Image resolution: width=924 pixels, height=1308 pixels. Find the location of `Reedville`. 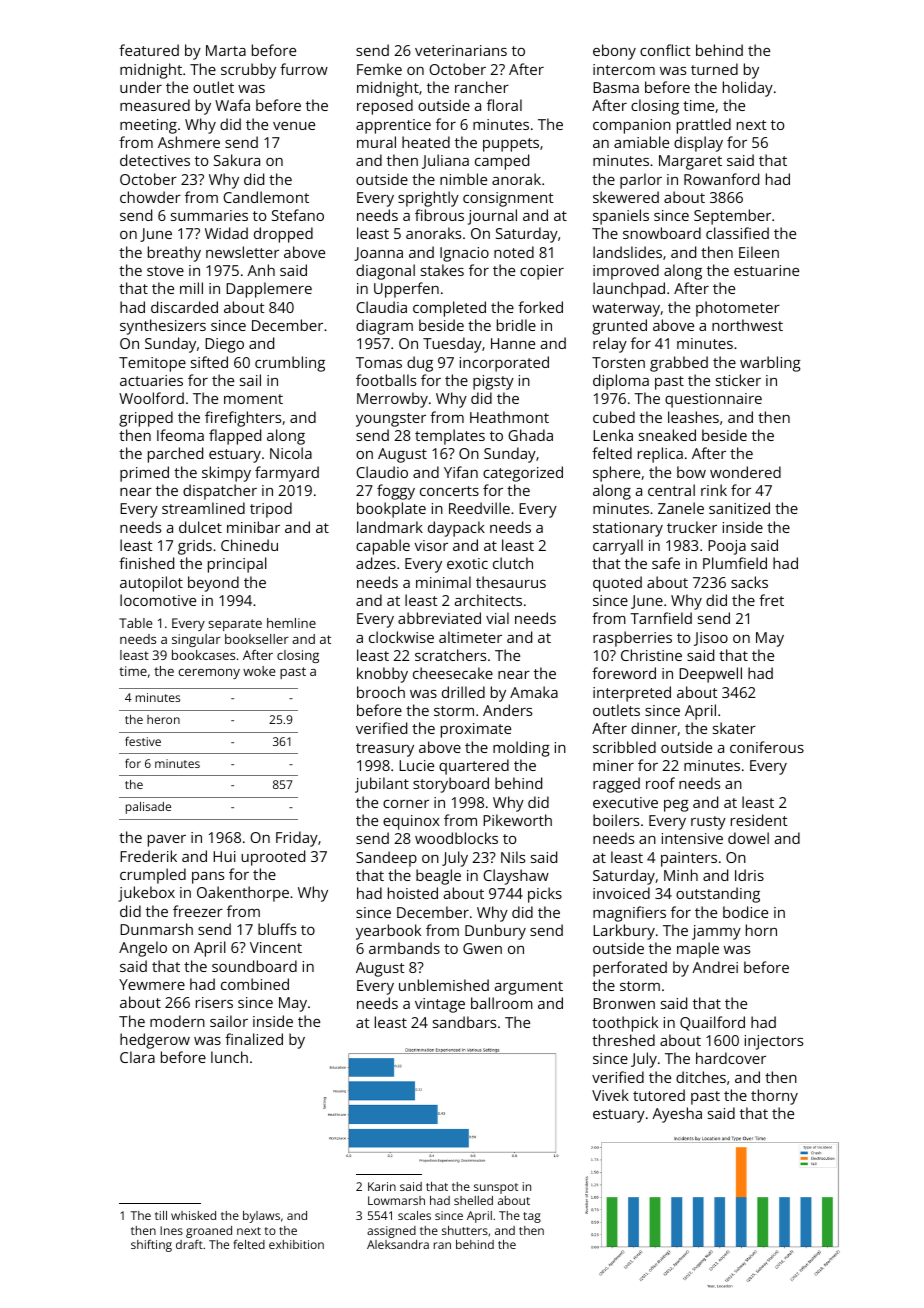

Reedville is located at coordinates (479, 508).
